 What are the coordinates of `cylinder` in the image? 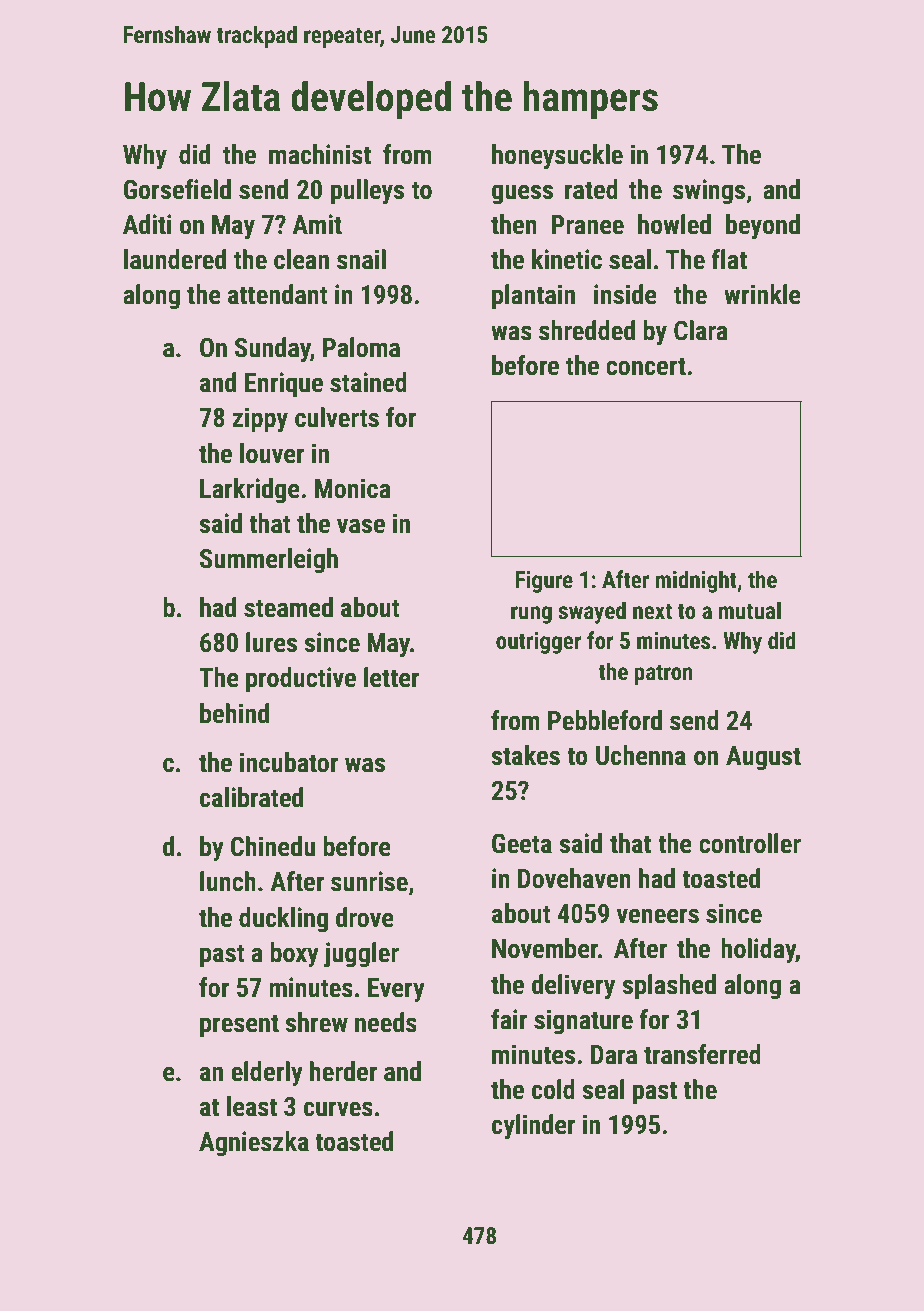 It's located at (534, 1127).
